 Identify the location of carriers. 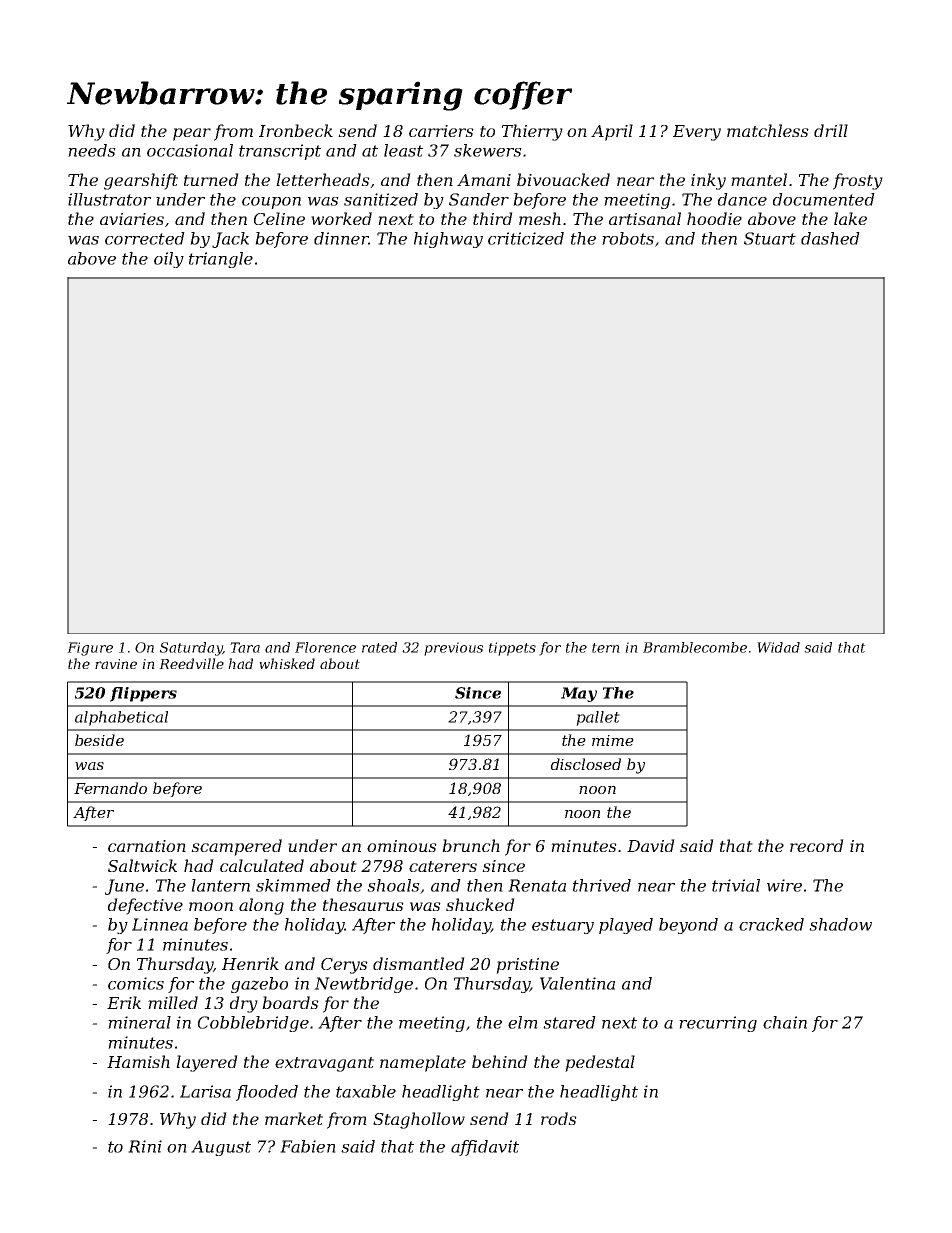
(441, 131).
